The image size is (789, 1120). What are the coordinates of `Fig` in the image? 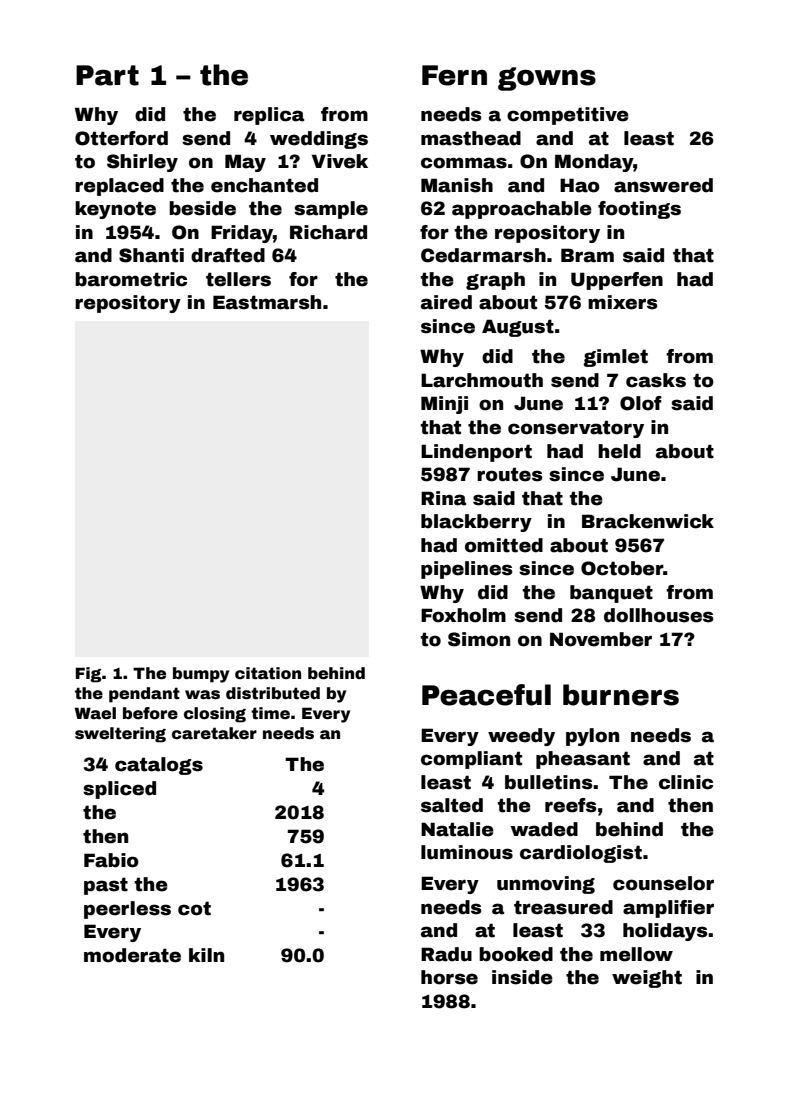 It's located at (88, 675).
